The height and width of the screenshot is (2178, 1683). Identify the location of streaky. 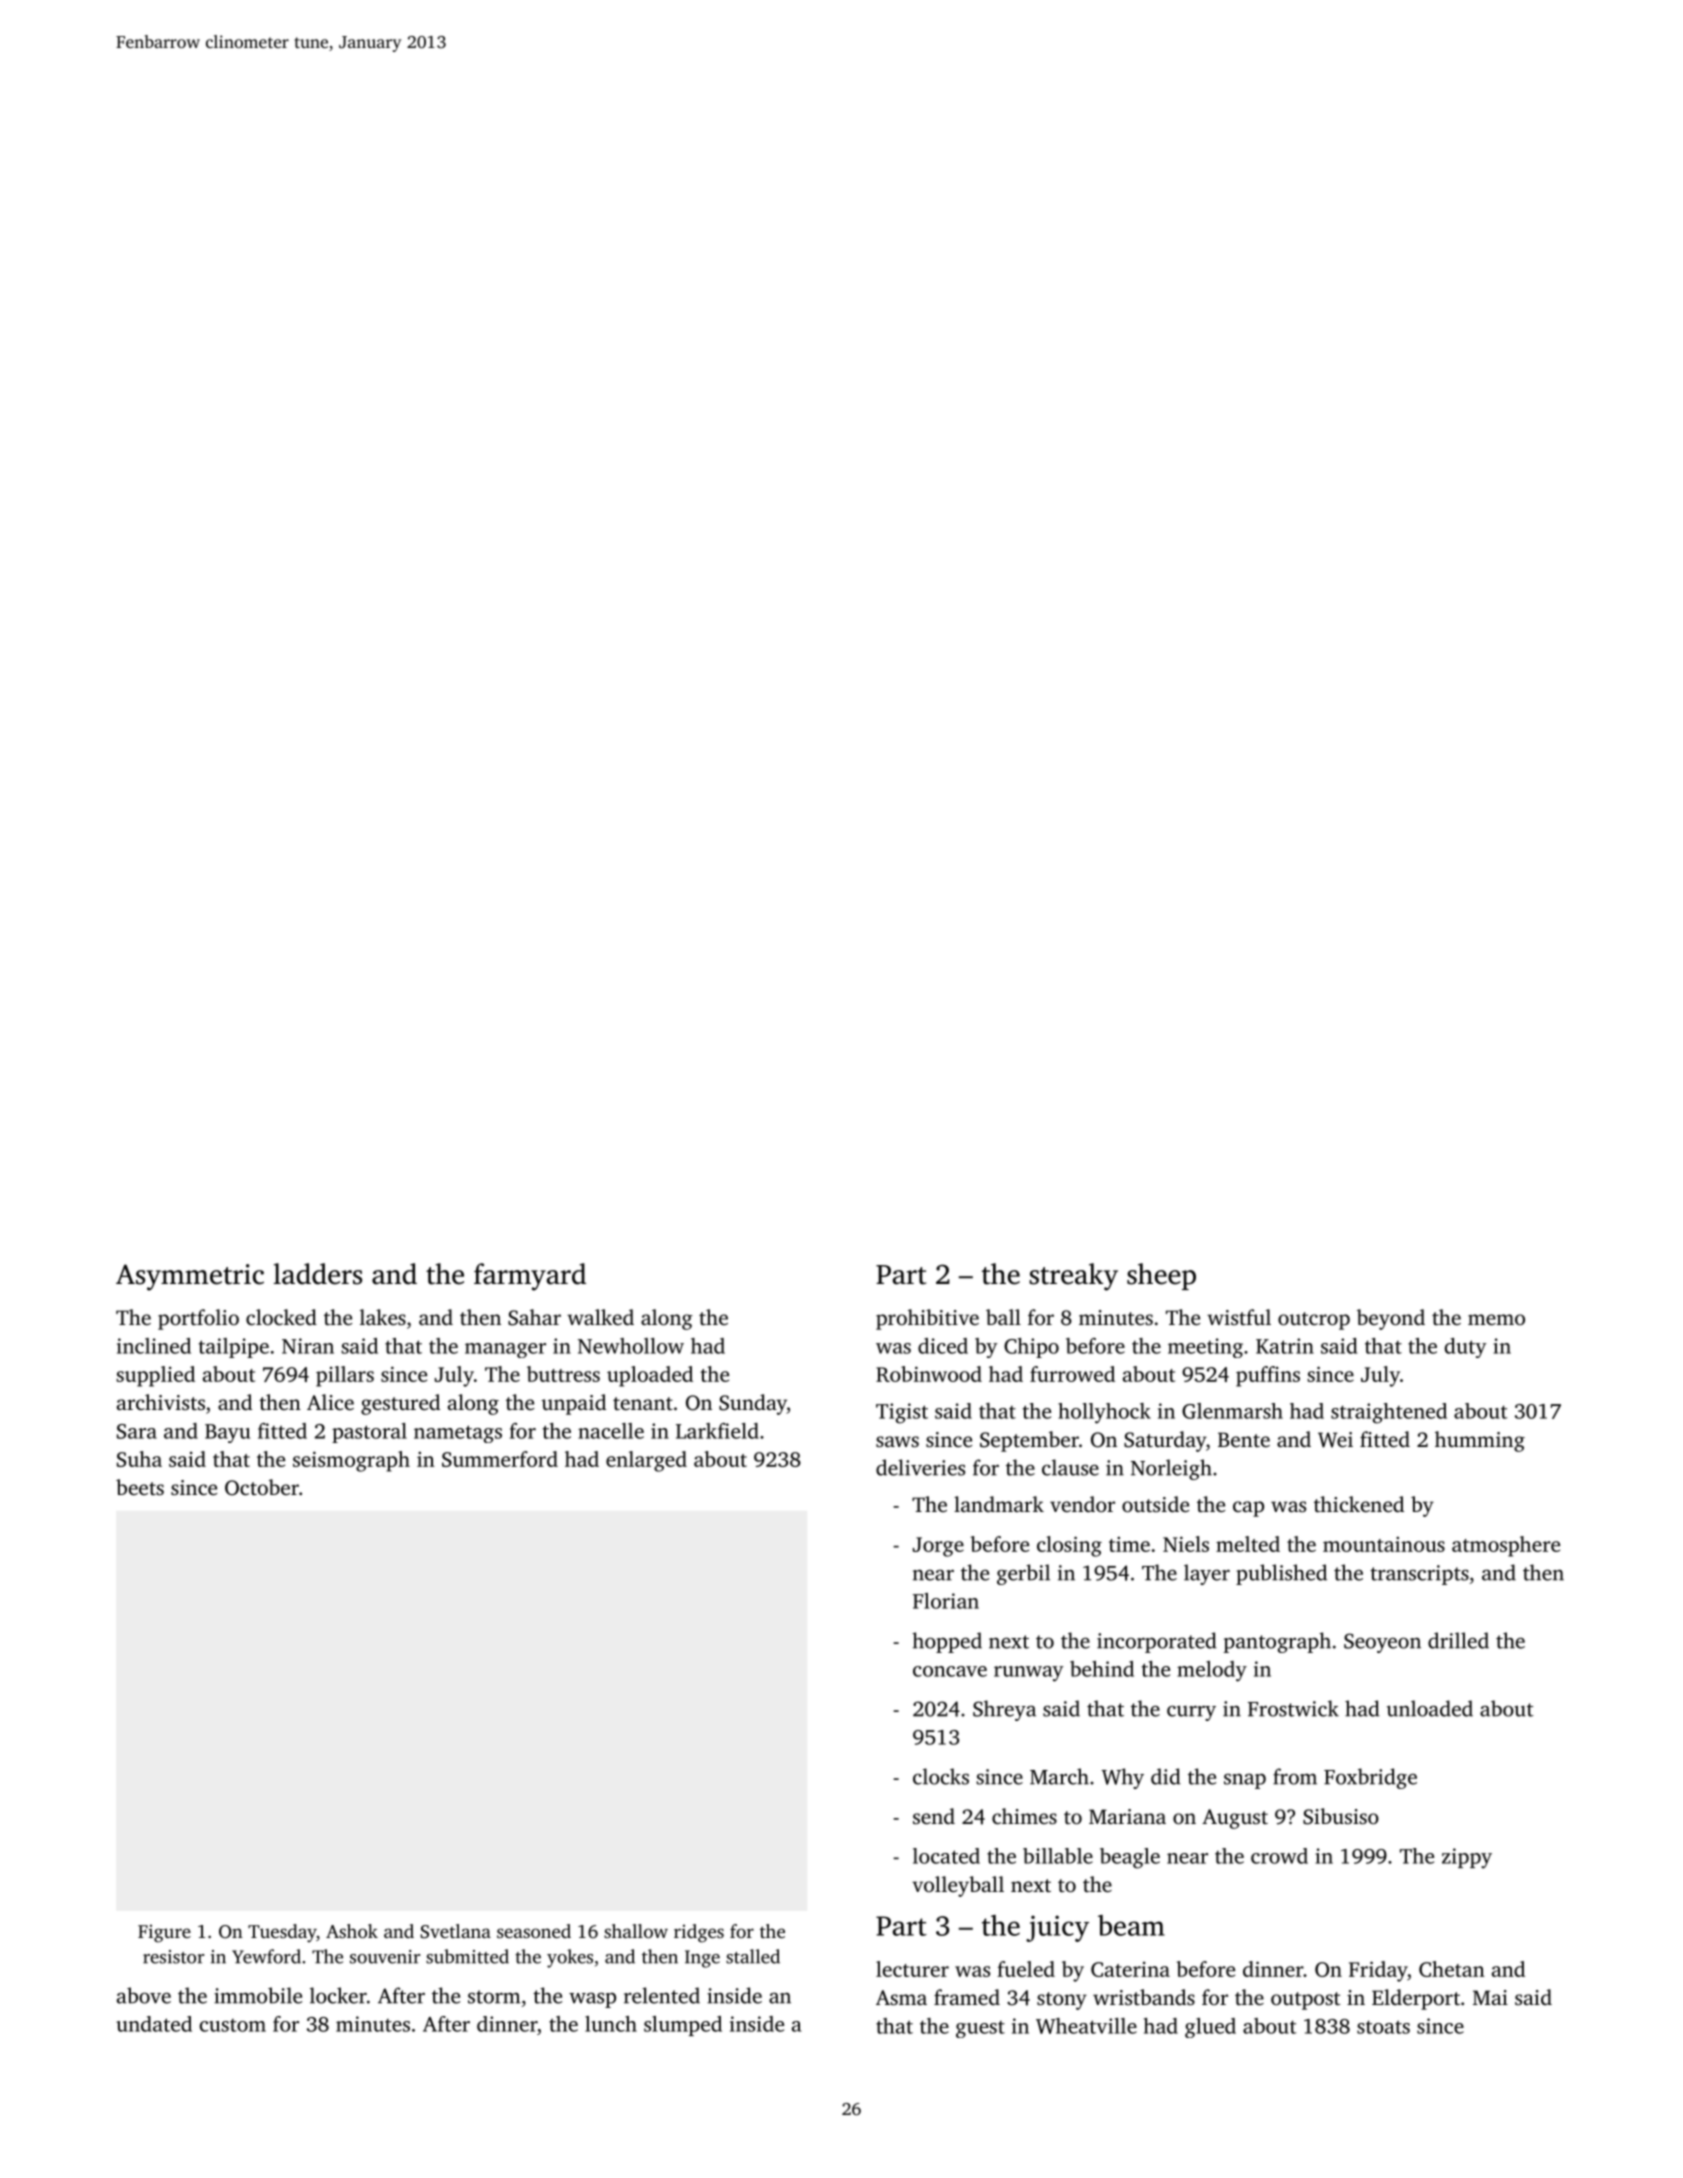
(1073, 1277).
